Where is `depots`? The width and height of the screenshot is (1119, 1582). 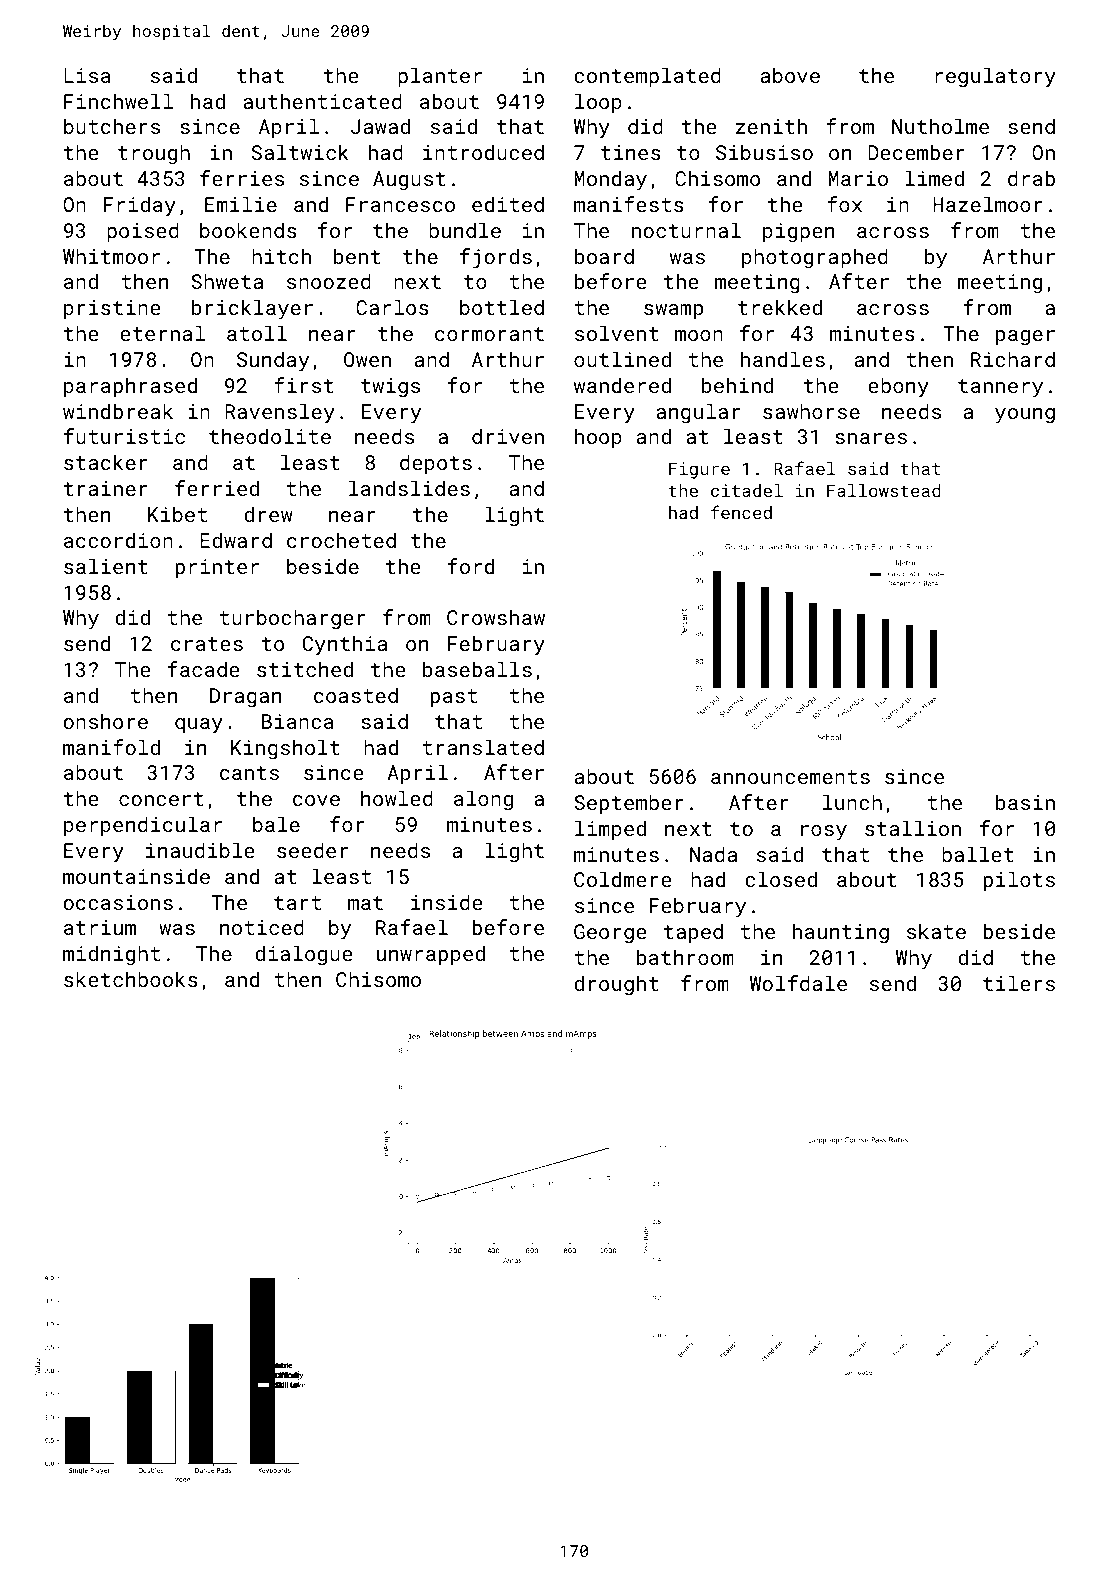
depots is located at coordinates (436, 464).
